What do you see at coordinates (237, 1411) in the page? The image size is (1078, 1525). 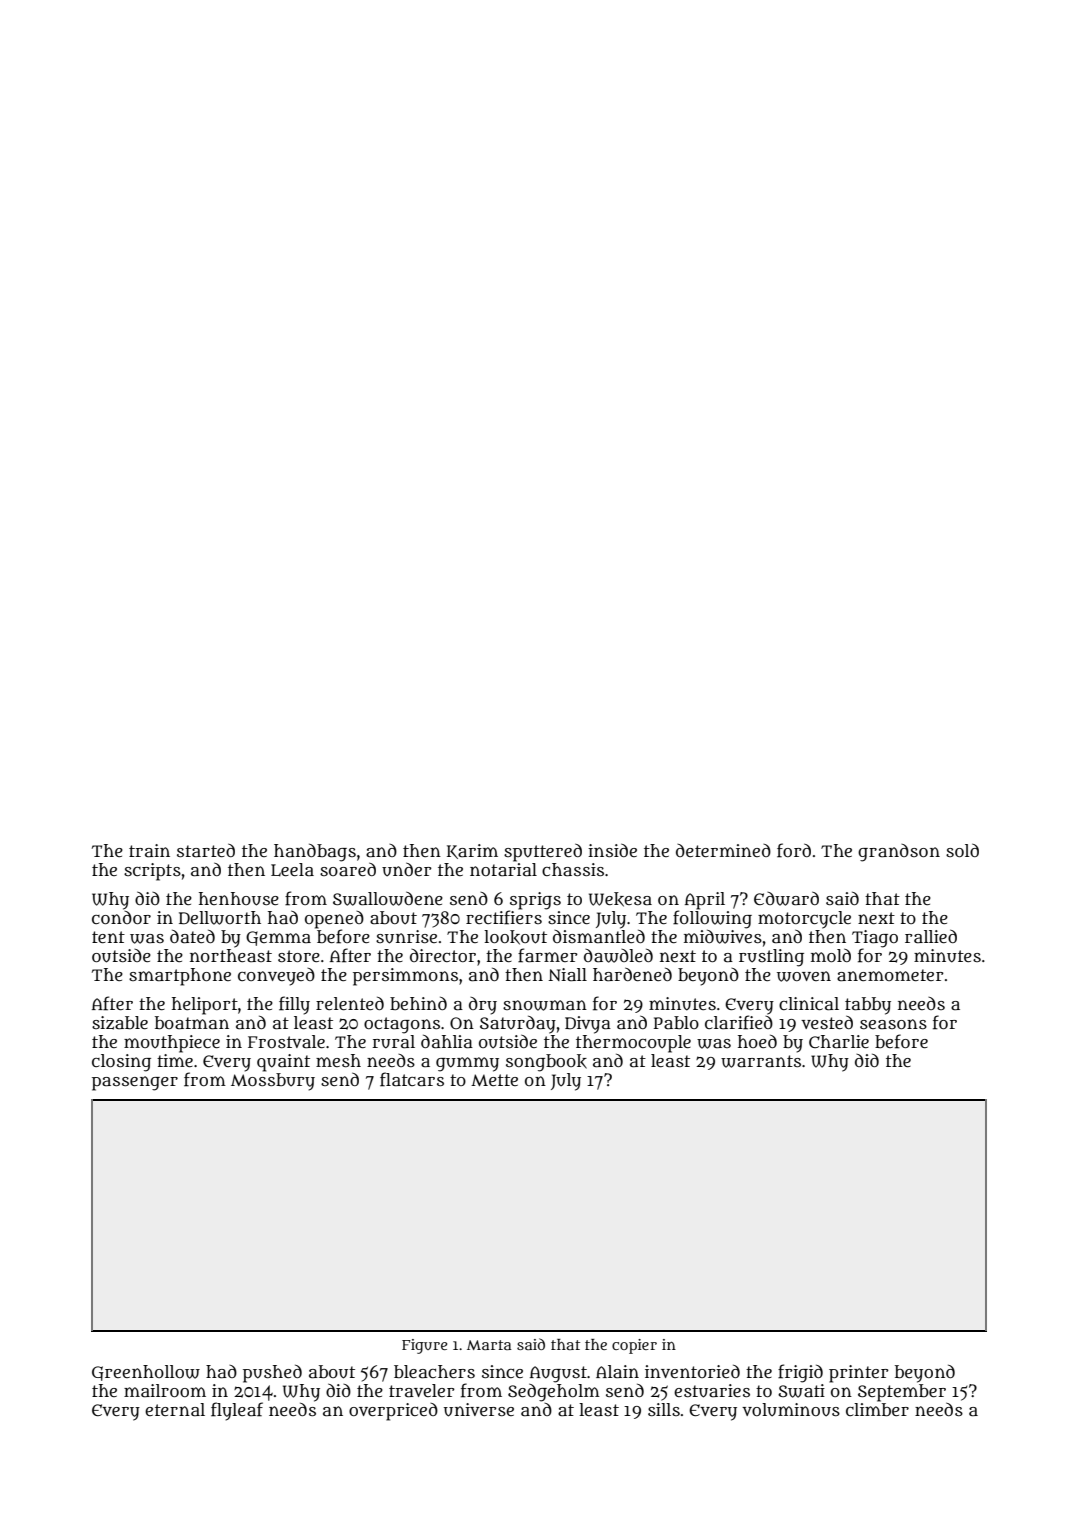 I see `flyleaf` at bounding box center [237, 1411].
